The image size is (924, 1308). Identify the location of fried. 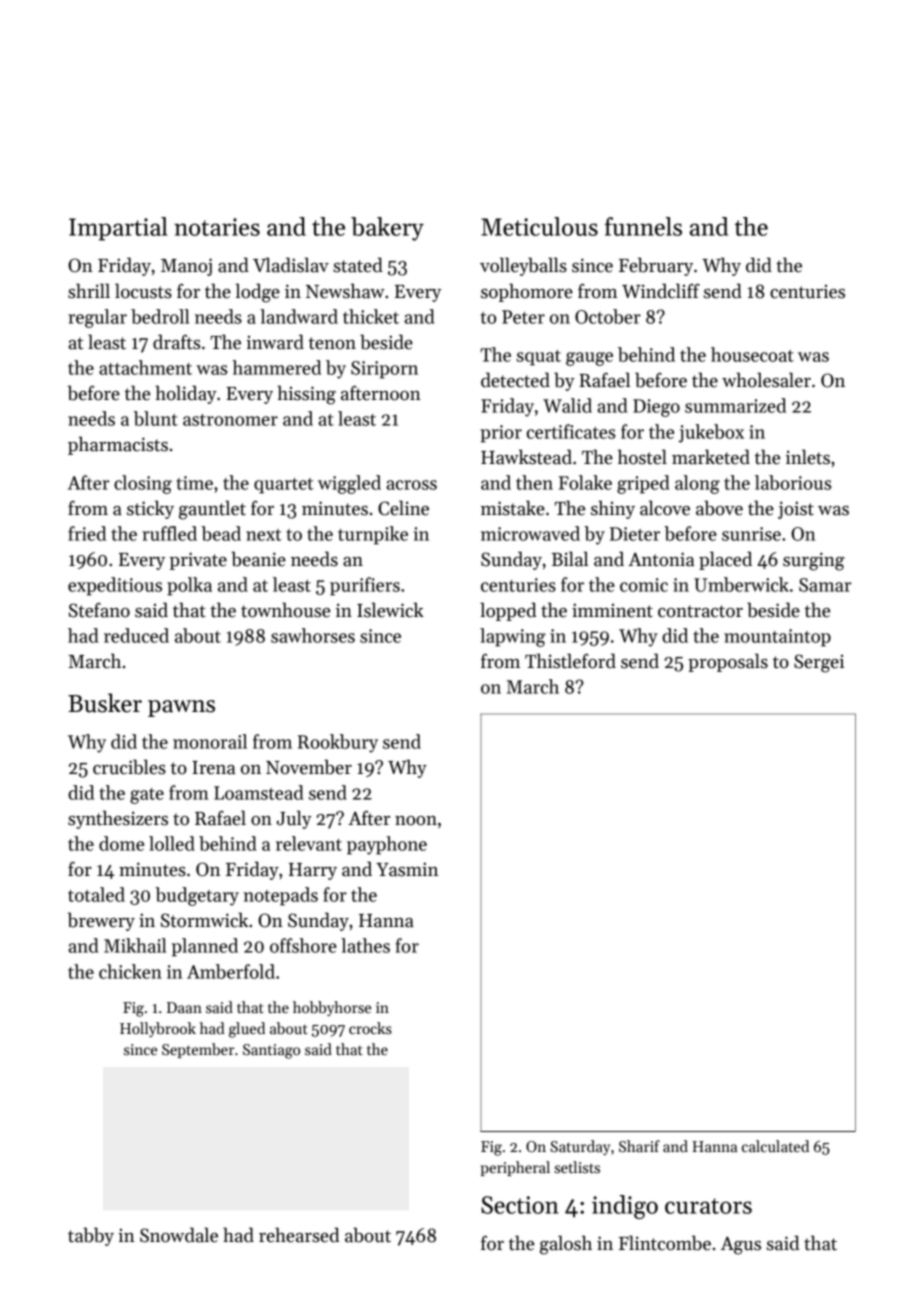
(87, 533).
